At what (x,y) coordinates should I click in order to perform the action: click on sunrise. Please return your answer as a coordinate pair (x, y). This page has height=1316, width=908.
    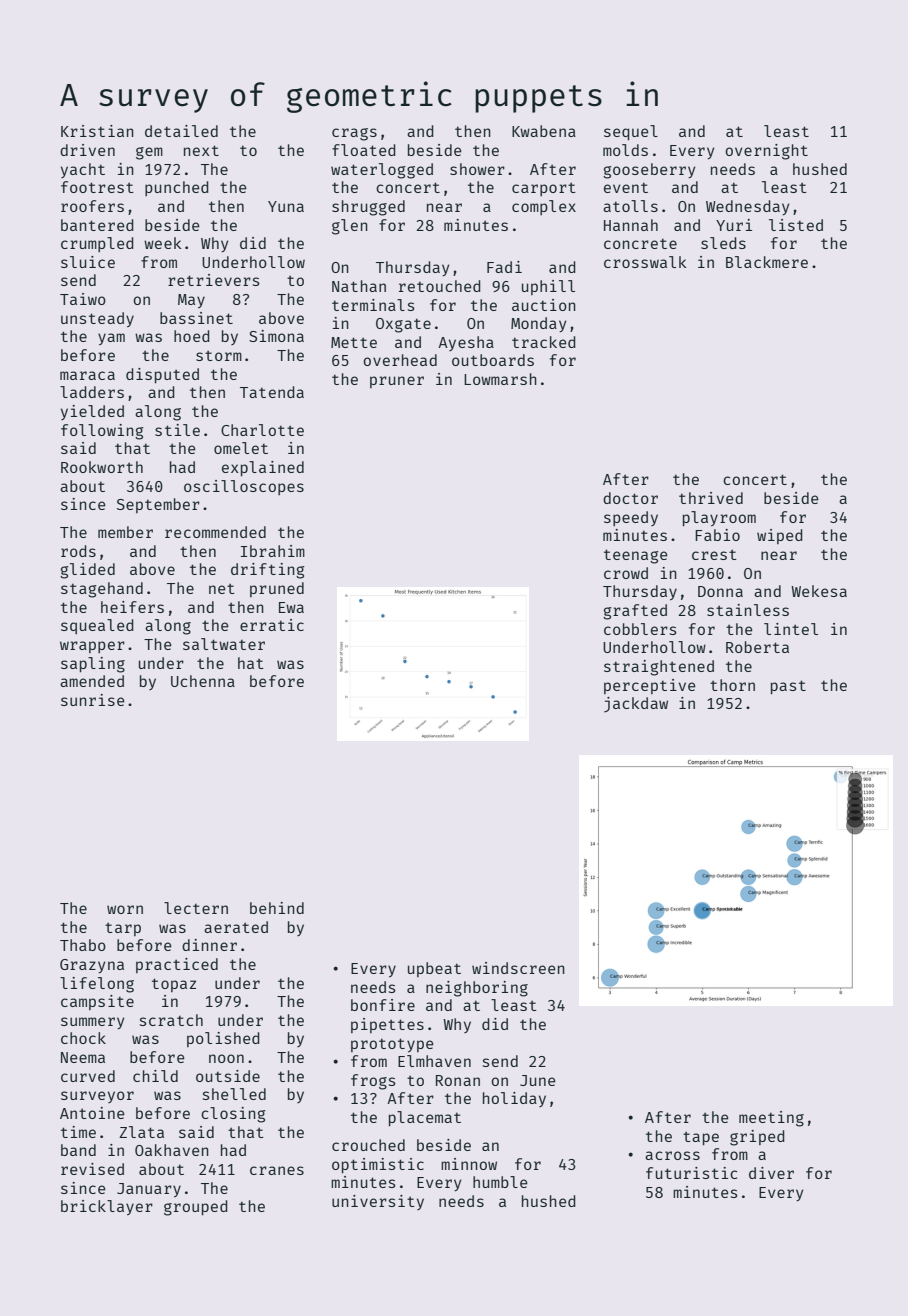
    Looking at the image, I should click on (93, 700).
